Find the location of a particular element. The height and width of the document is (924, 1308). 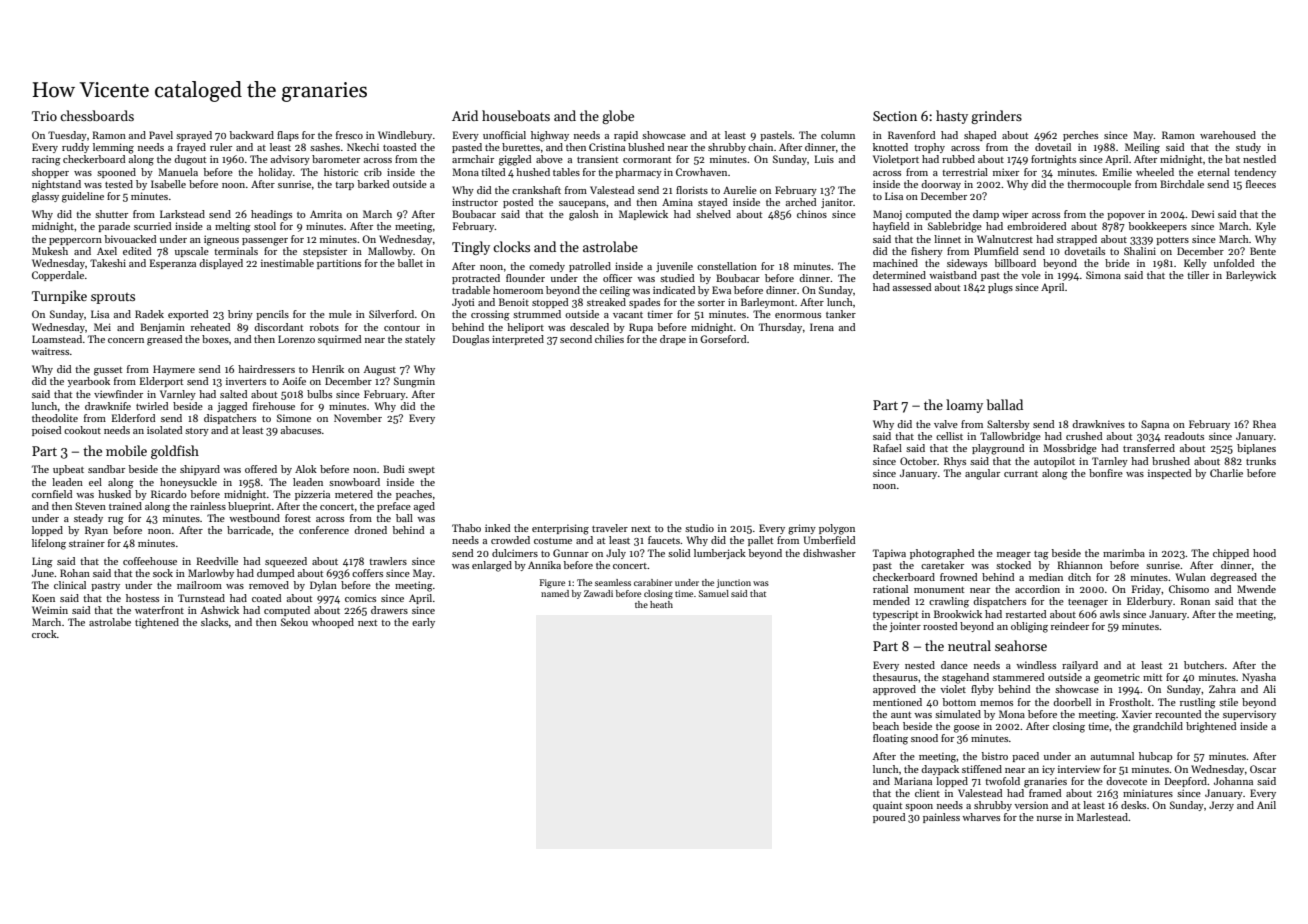

globe is located at coordinates (618, 117).
